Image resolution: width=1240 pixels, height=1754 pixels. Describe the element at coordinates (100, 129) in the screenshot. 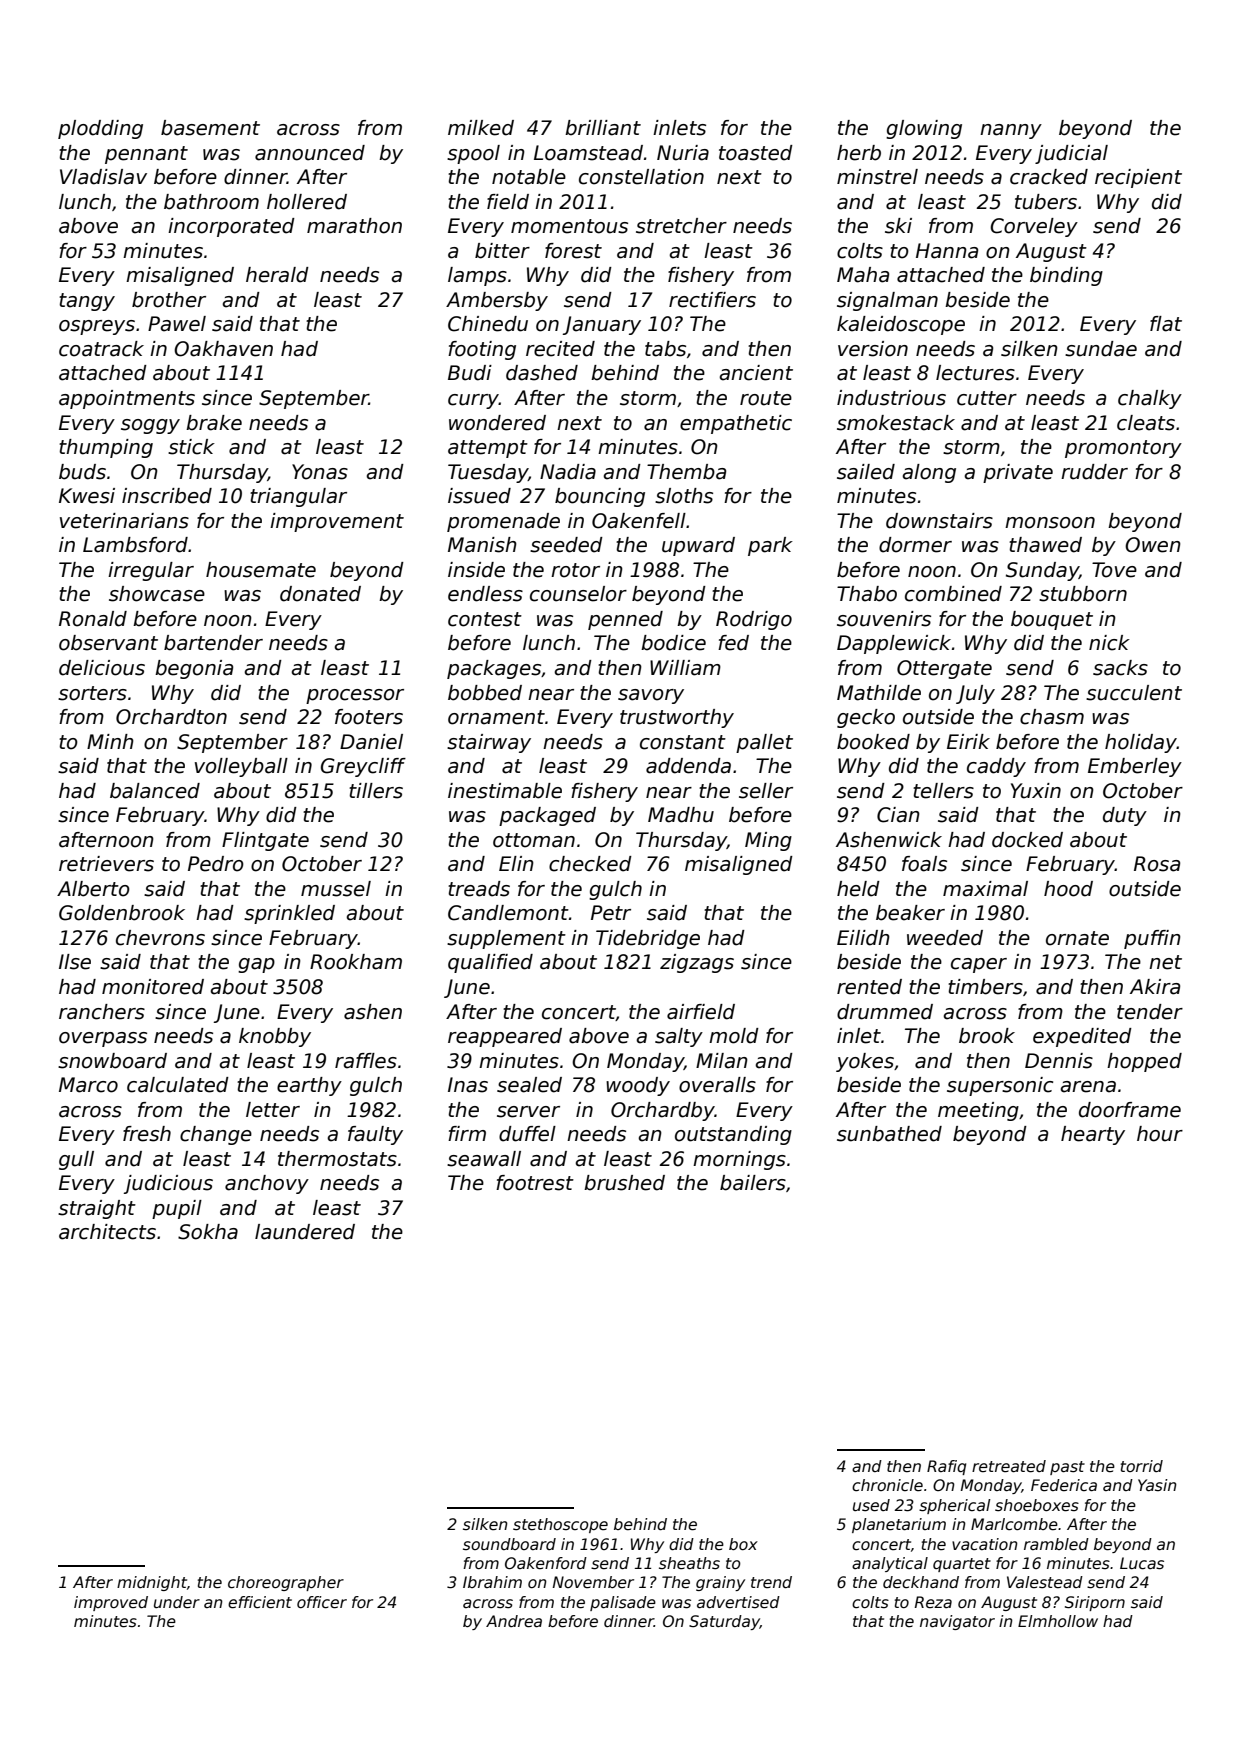

I see `plodding` at that location.
